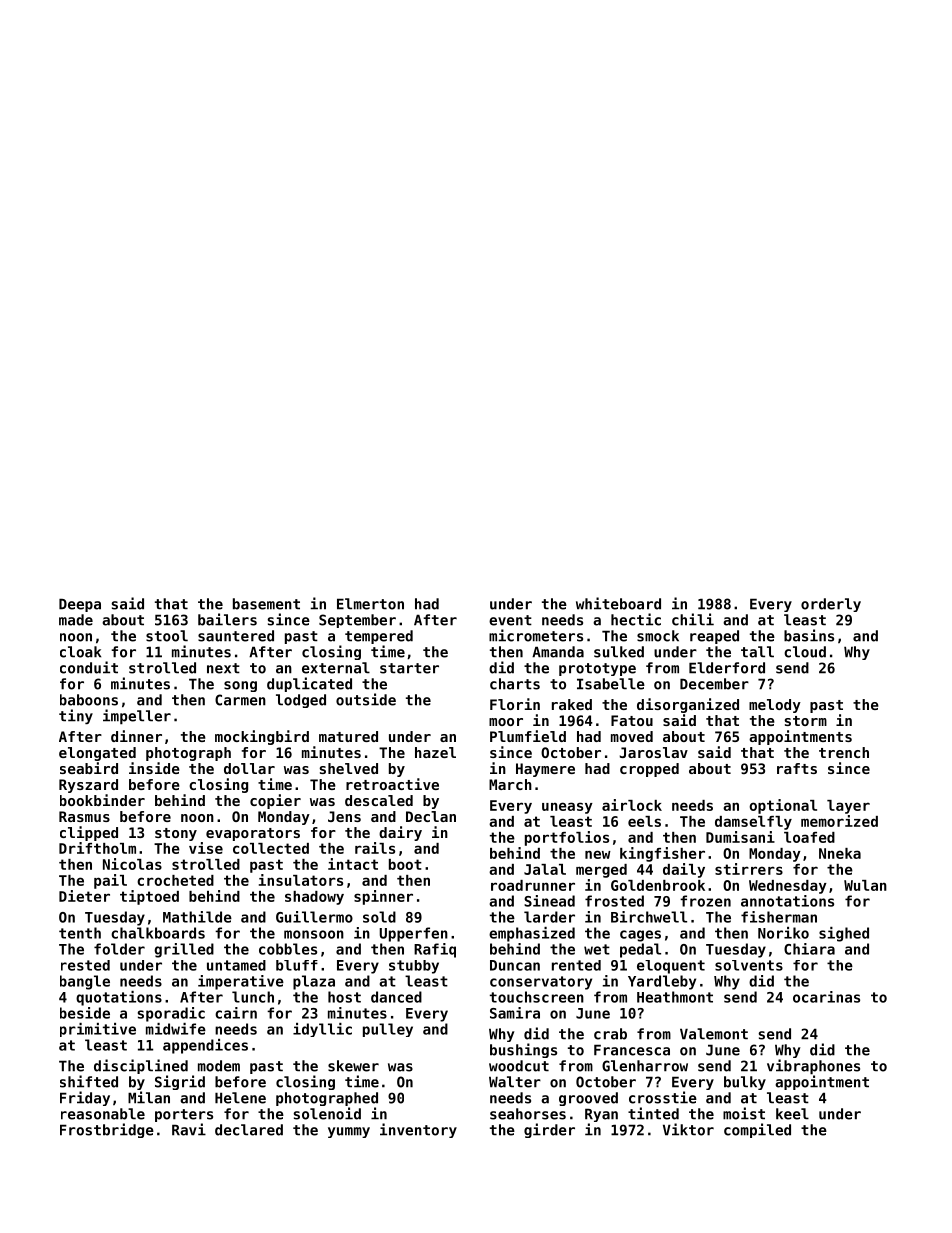 This screenshot has height=1233, width=952. Describe the element at coordinates (671, 967) in the screenshot. I see `eloquent` at that location.
